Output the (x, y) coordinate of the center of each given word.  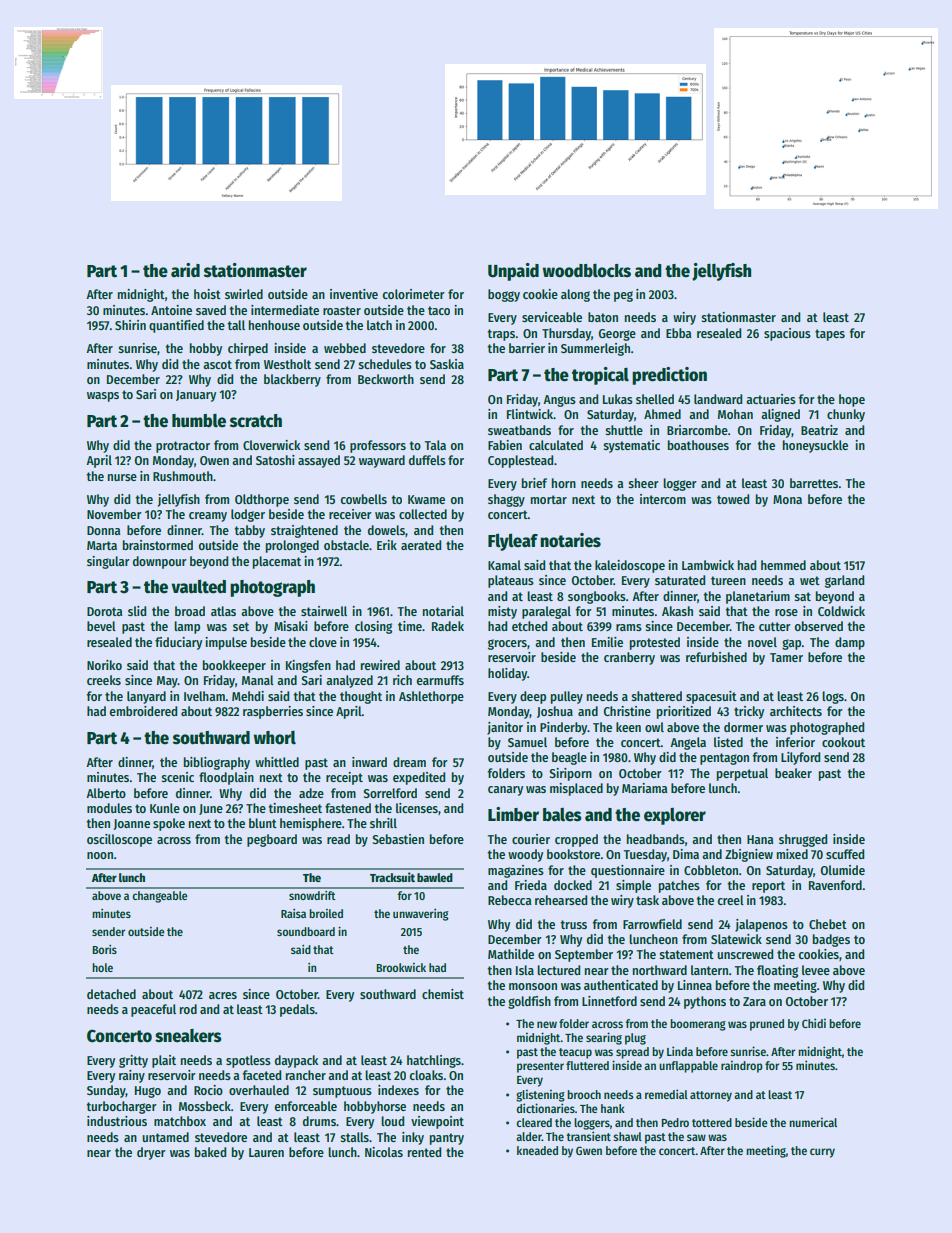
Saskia (447, 364)
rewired (380, 665)
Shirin (130, 325)
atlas (223, 611)
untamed (165, 1137)
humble (199, 421)
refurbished (716, 657)
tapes (830, 335)
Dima (686, 854)
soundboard (306, 931)
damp (850, 643)
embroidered (143, 711)
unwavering (421, 915)
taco (439, 310)
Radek (448, 626)
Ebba (679, 333)
